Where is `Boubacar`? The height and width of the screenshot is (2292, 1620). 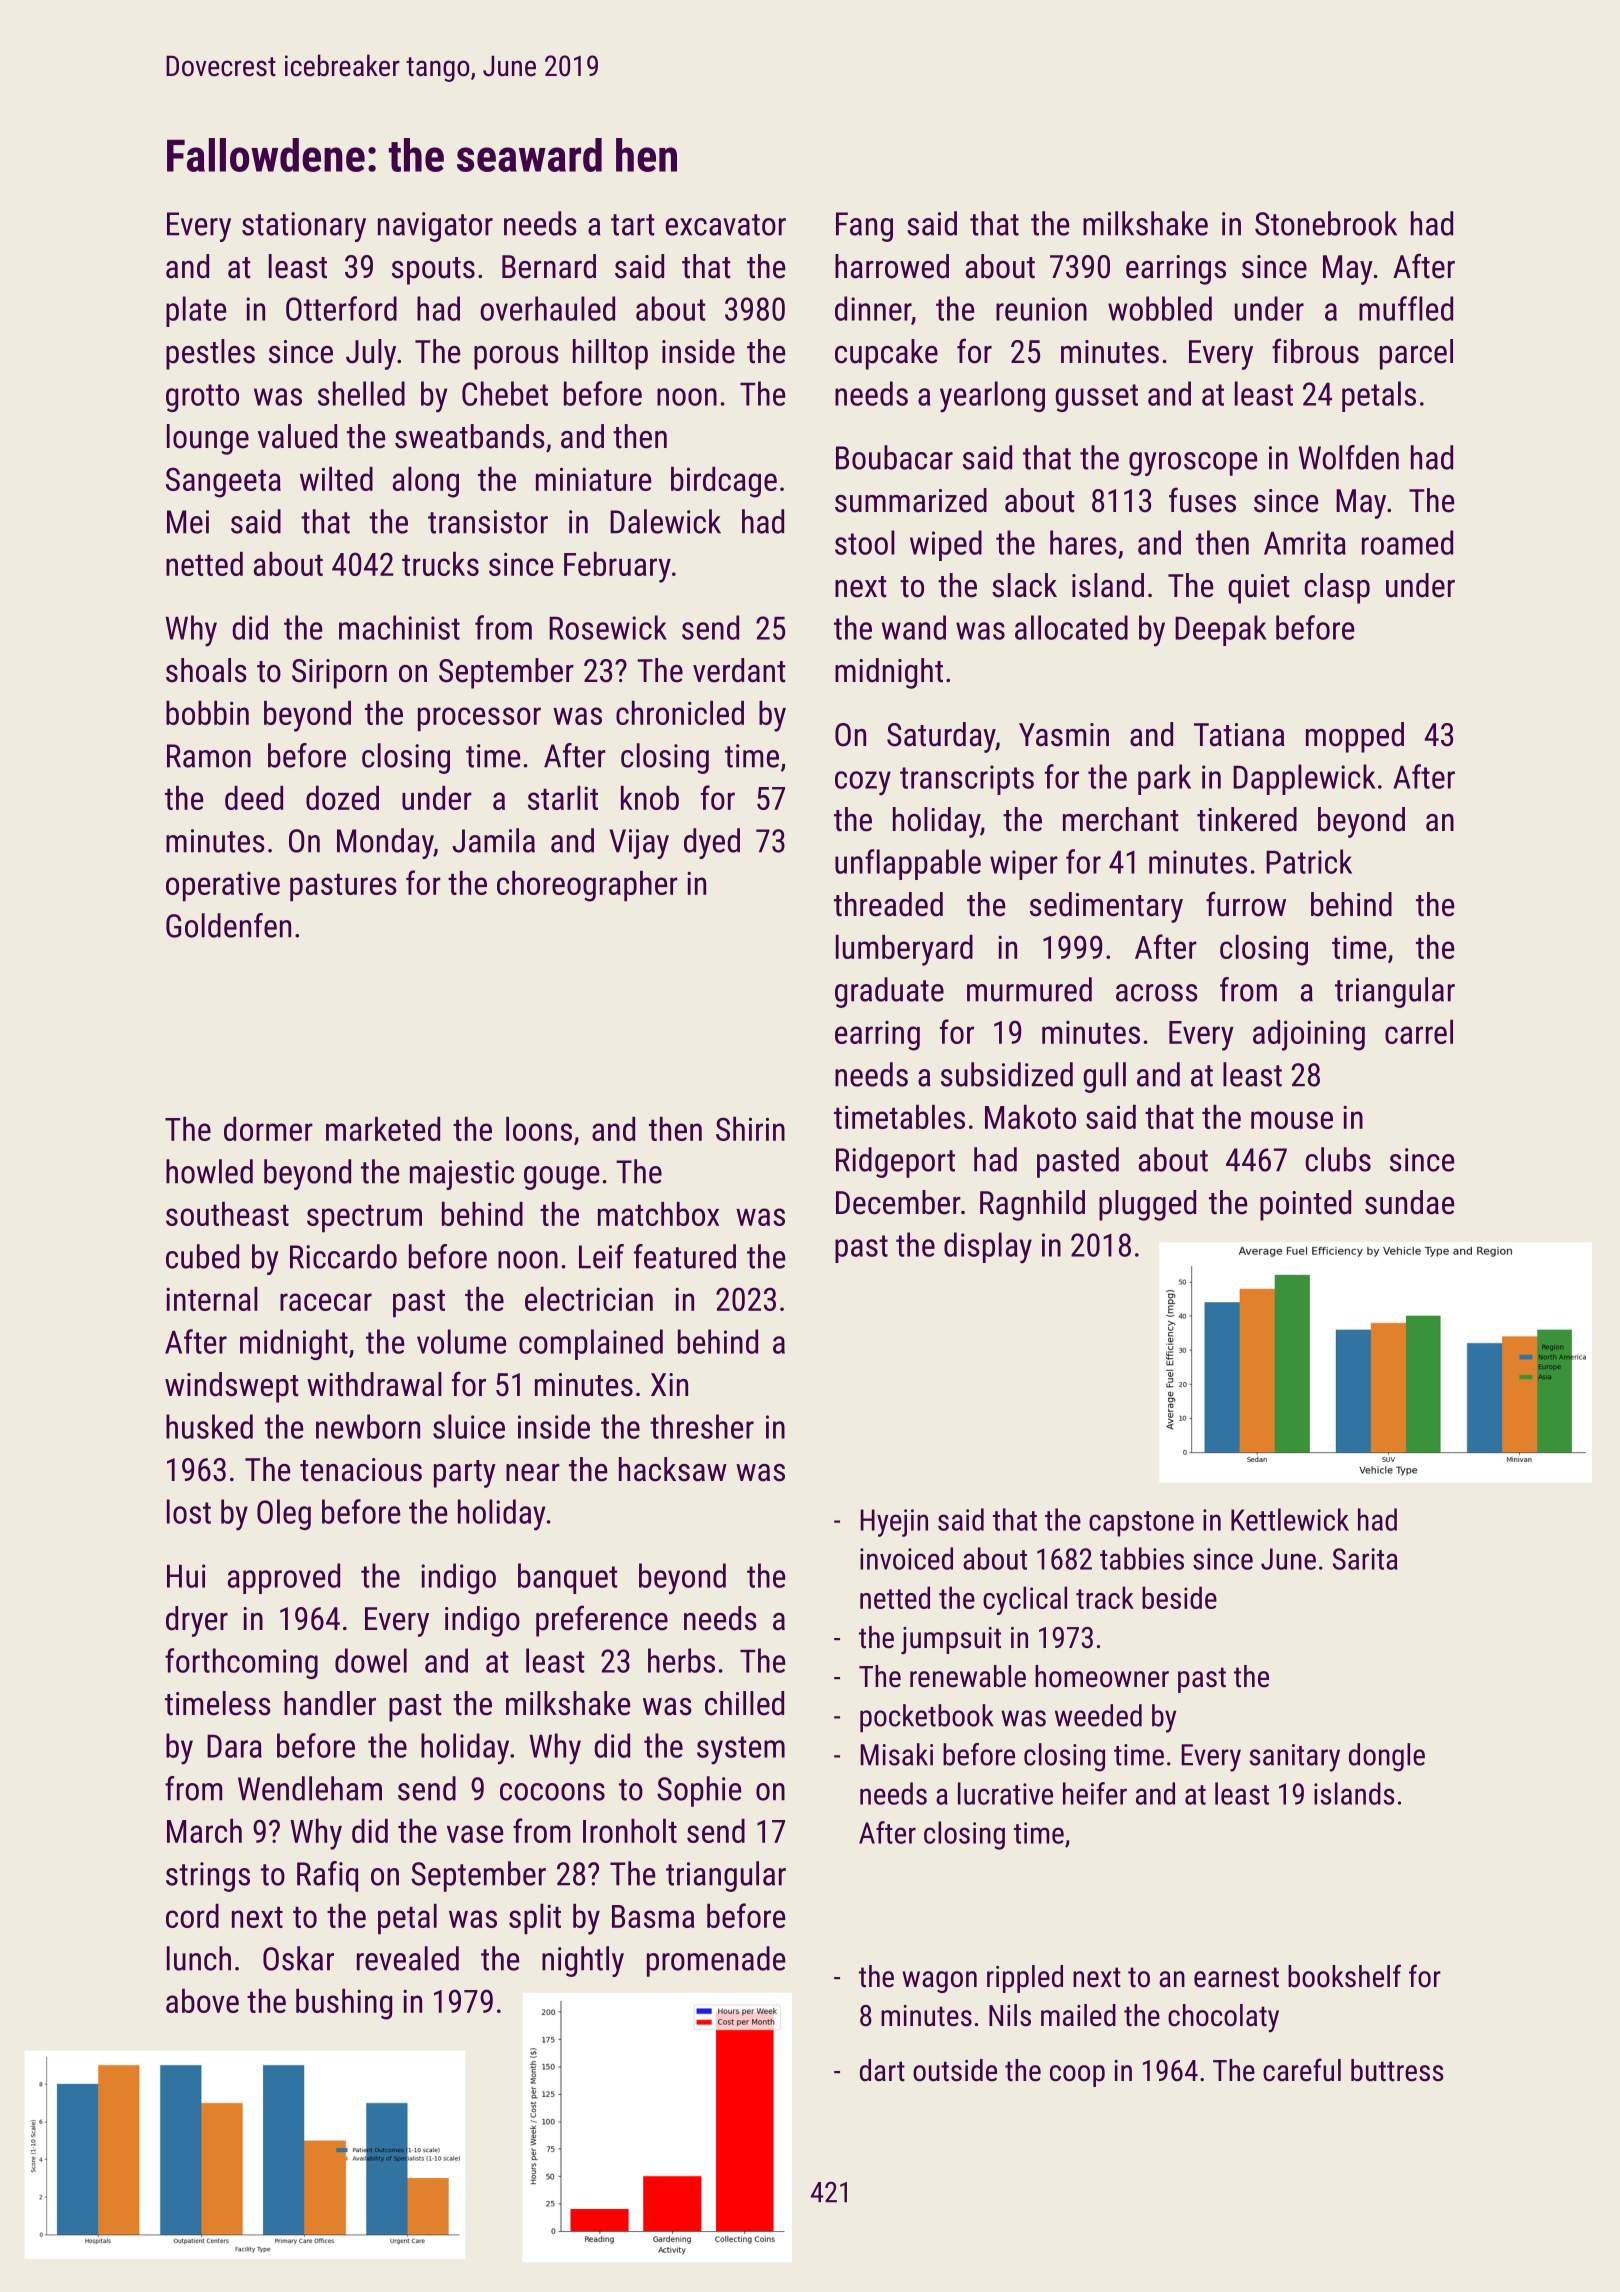
Boubacar is located at coordinates (894, 457).
